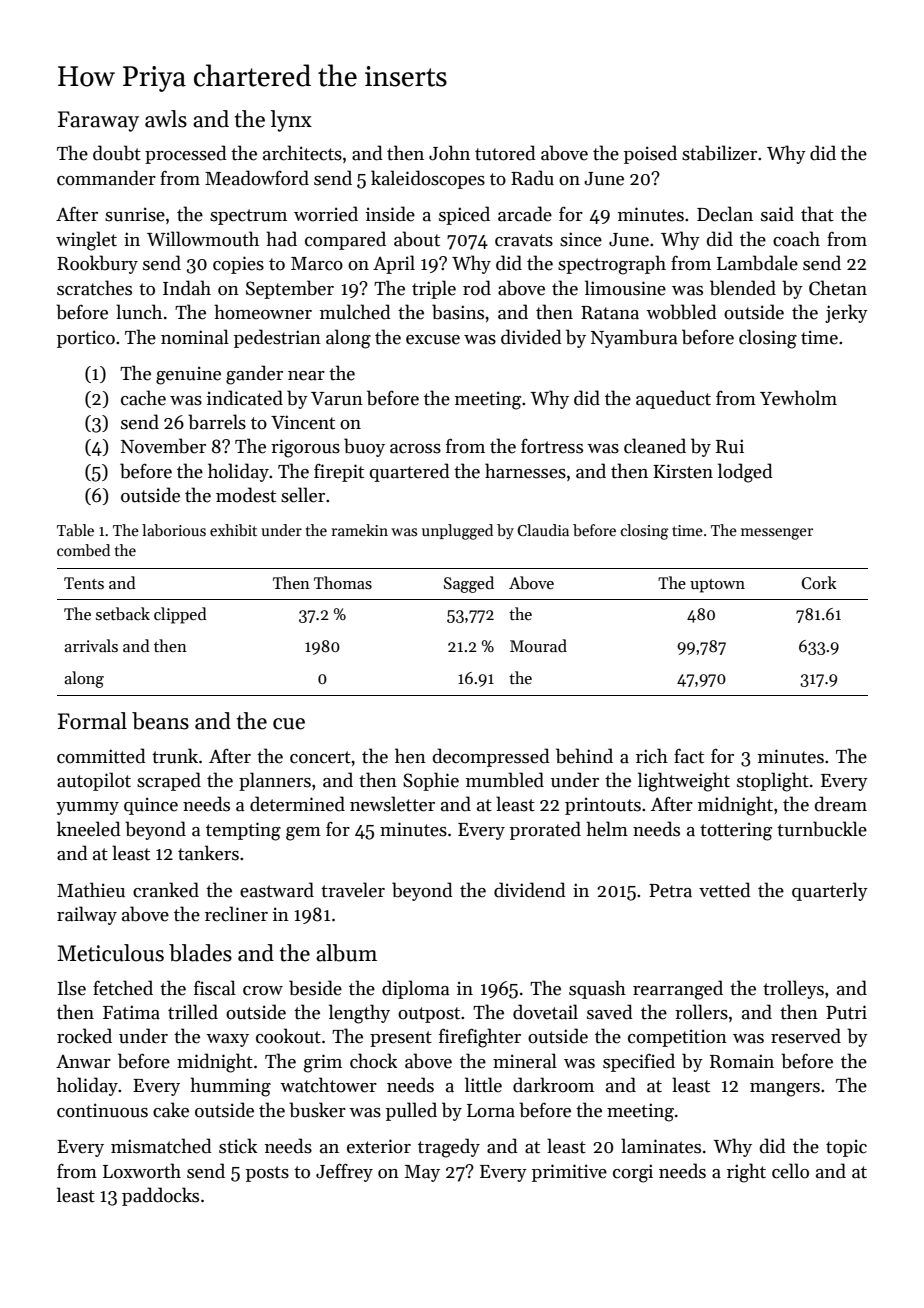  What do you see at coordinates (817, 214) in the image?
I see `that` at bounding box center [817, 214].
